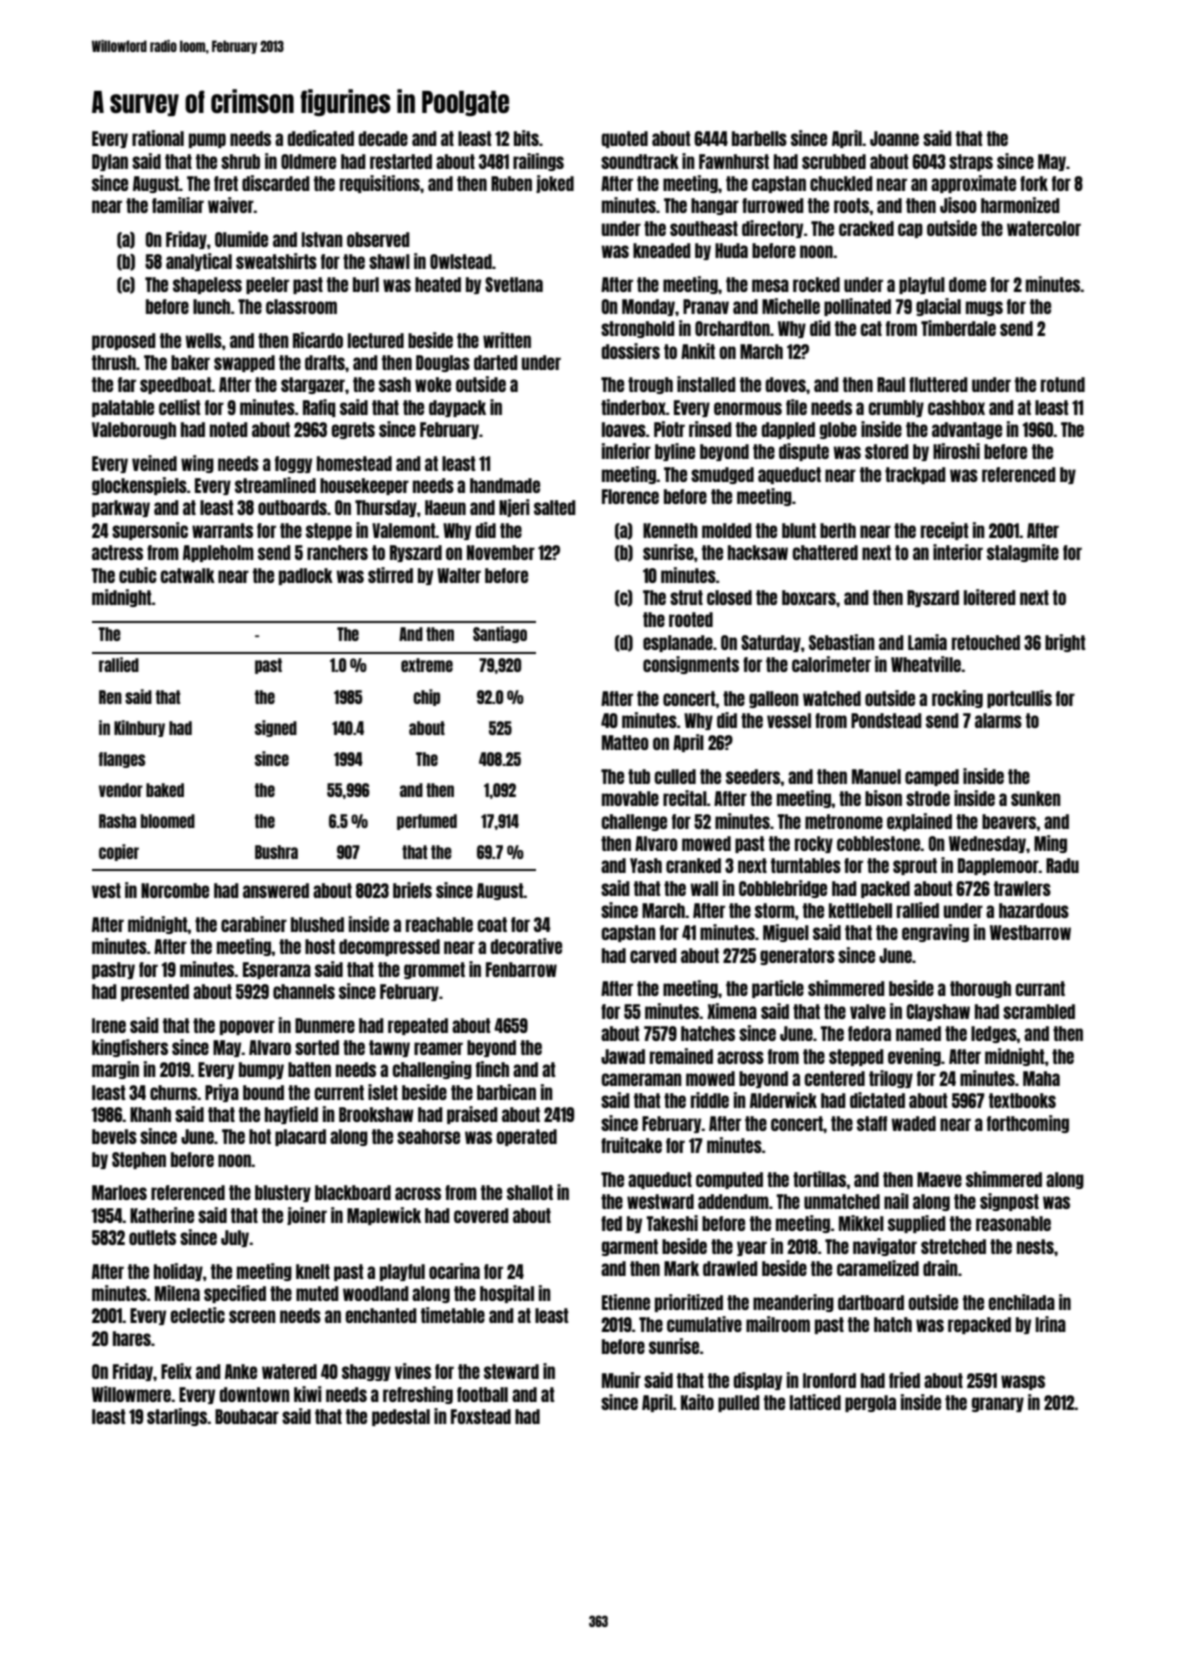 This screenshot has height=1666, width=1178. What do you see at coordinates (772, 229) in the screenshot?
I see `directory` at bounding box center [772, 229].
